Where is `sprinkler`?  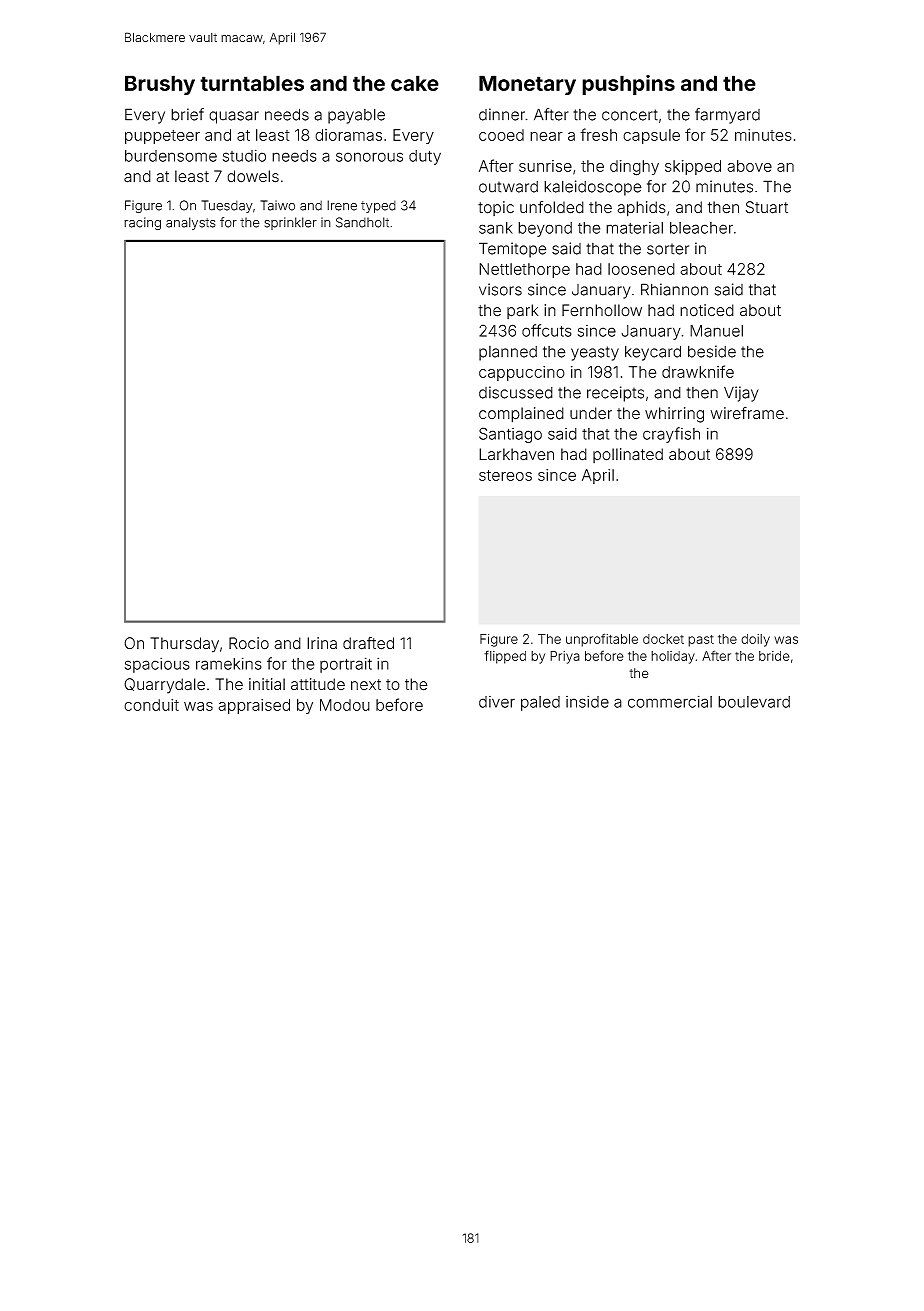
sprinkler is located at coordinates (290, 223).
